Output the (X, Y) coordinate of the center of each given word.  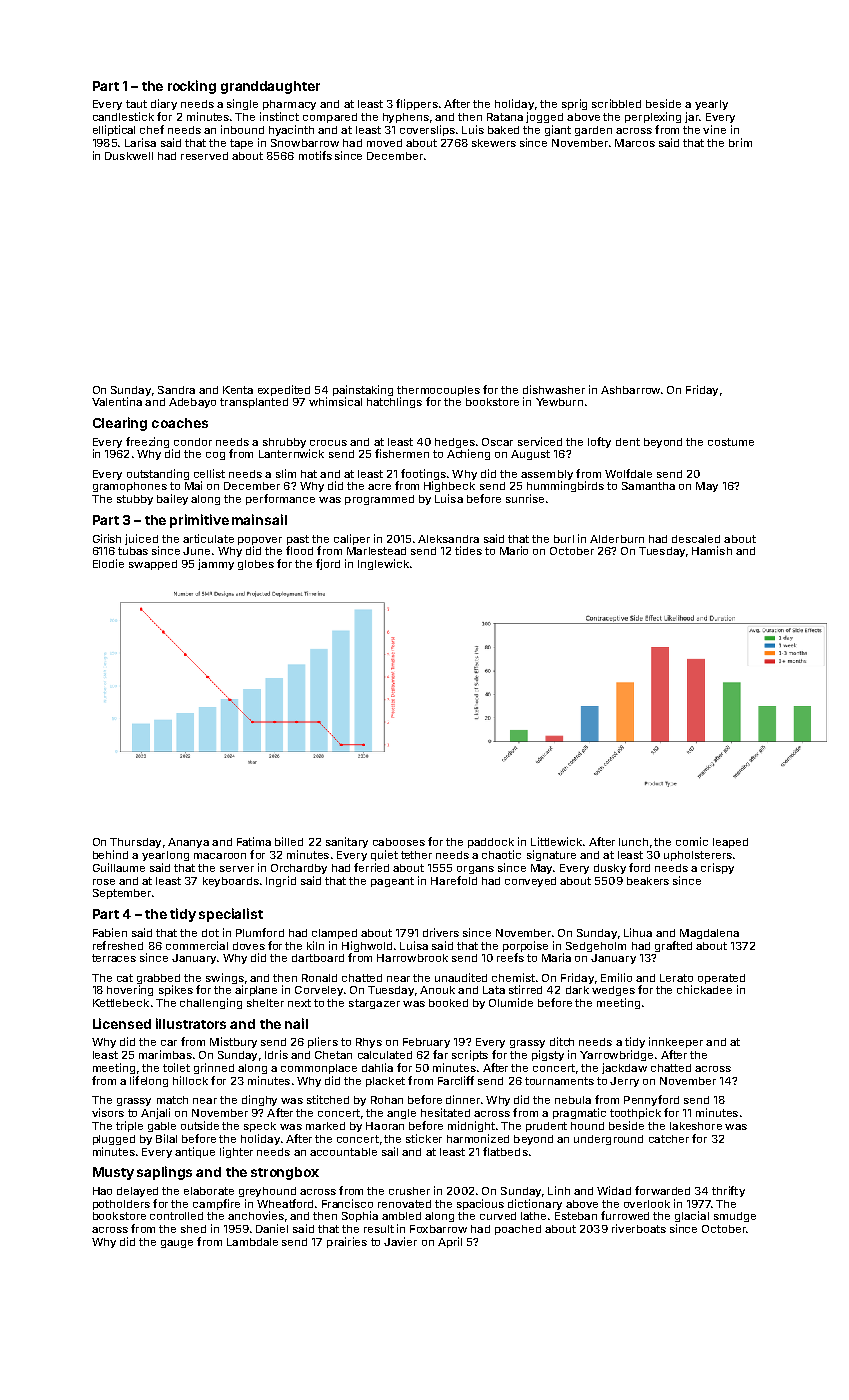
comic (692, 841)
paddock (491, 843)
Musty (113, 1173)
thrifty (728, 1191)
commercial (197, 945)
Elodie (108, 563)
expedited (284, 390)
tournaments (559, 1081)
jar (692, 117)
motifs (315, 155)
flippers (417, 104)
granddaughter (270, 87)
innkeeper (676, 1042)
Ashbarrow (630, 390)
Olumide (511, 1002)
